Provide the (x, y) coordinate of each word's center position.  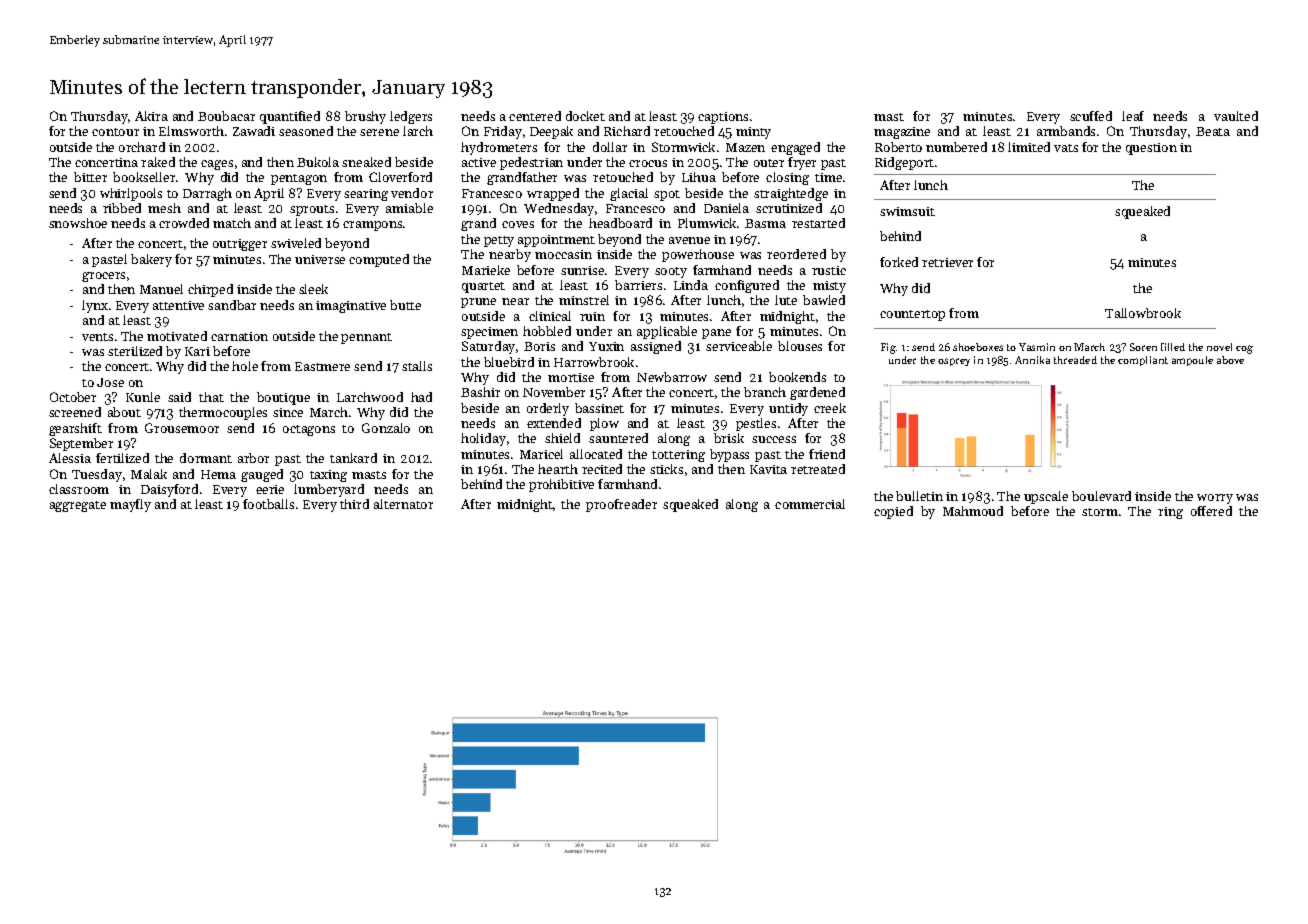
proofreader (621, 505)
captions (723, 118)
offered (1211, 511)
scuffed (1091, 116)
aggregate (78, 506)
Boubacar (226, 116)
